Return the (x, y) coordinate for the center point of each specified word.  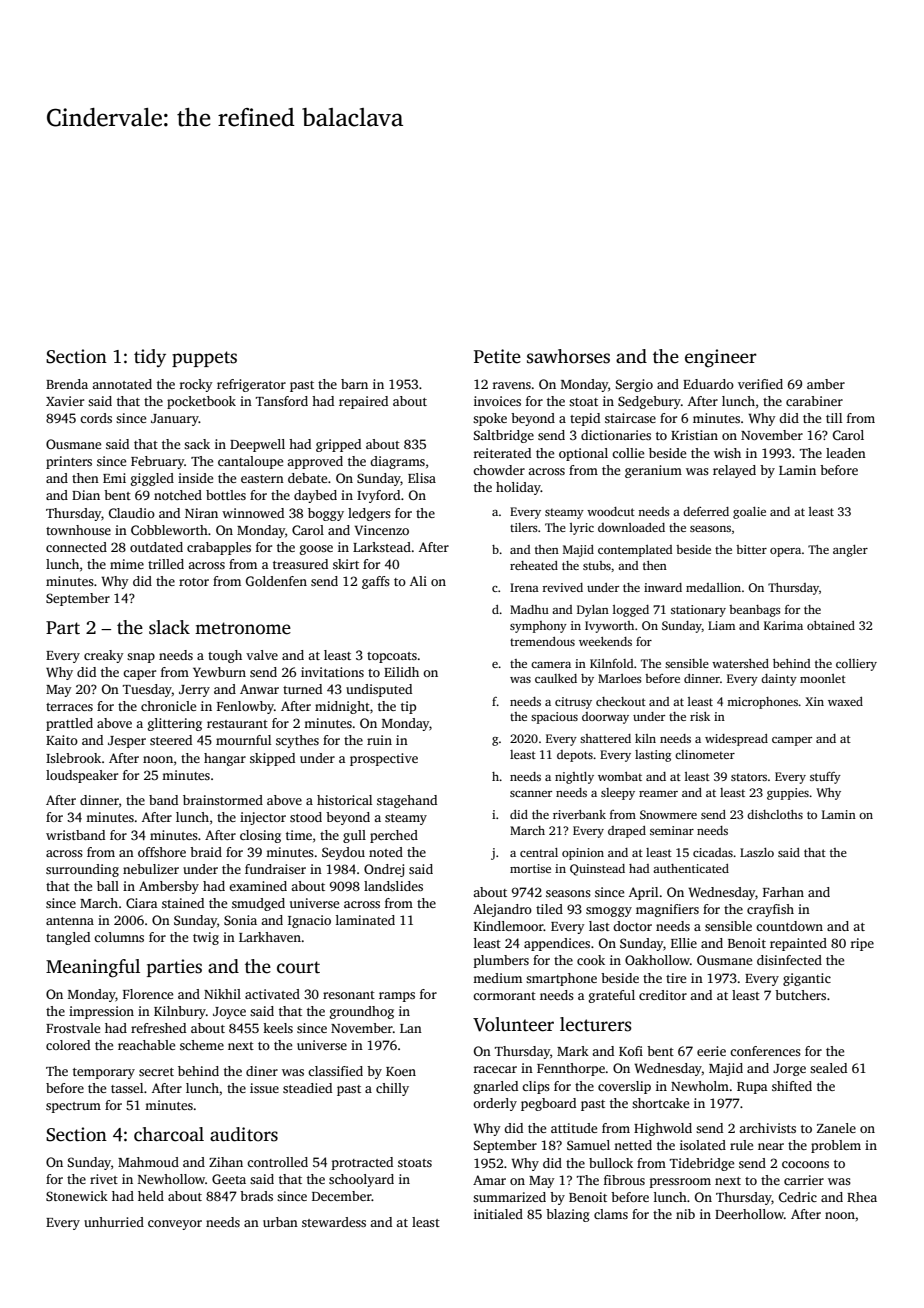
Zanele (836, 1128)
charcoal (169, 1134)
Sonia (240, 920)
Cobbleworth (169, 530)
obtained (831, 625)
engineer (721, 358)
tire (676, 978)
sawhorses (568, 356)
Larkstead (382, 547)
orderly (495, 1104)
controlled (277, 1162)
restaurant (237, 724)
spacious (554, 718)
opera (785, 552)
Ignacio (309, 921)
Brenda (67, 384)
